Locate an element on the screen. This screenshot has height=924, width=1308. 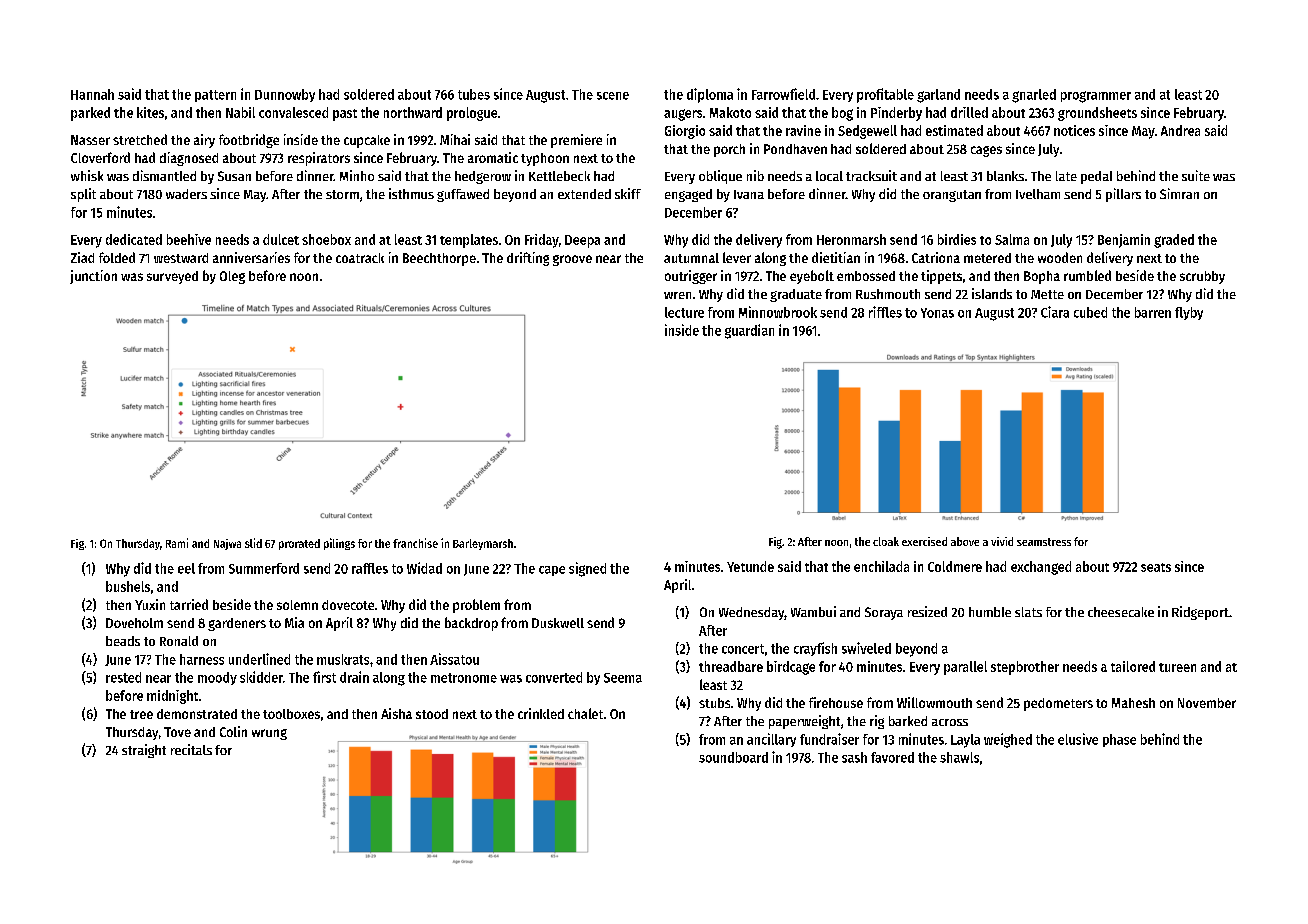
suite is located at coordinates (1196, 175).
